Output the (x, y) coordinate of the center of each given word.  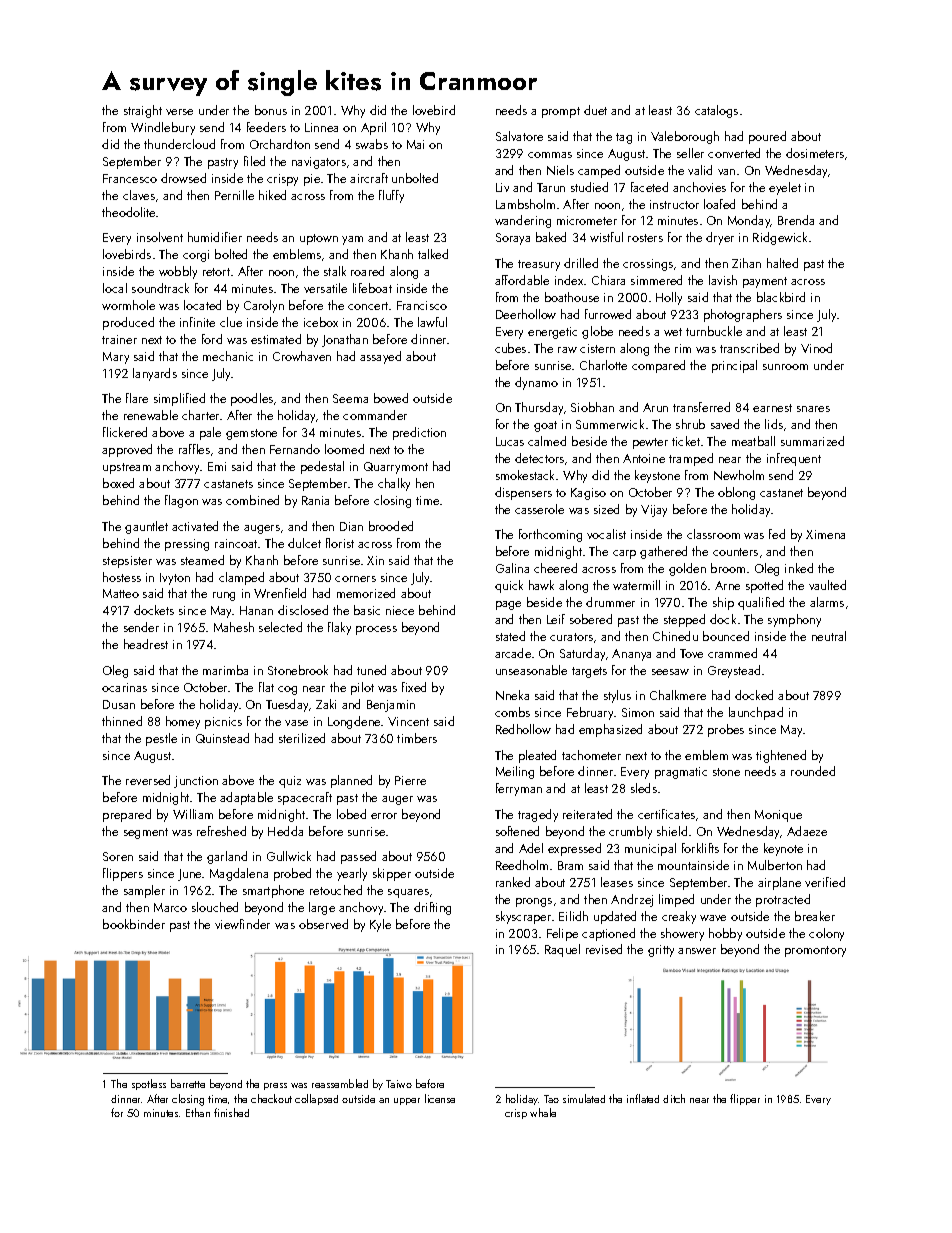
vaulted (827, 585)
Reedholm (522, 865)
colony (826, 934)
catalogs (716, 111)
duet (595, 110)
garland (227, 857)
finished (231, 1112)
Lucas (510, 441)
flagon (181, 501)
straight (143, 111)
